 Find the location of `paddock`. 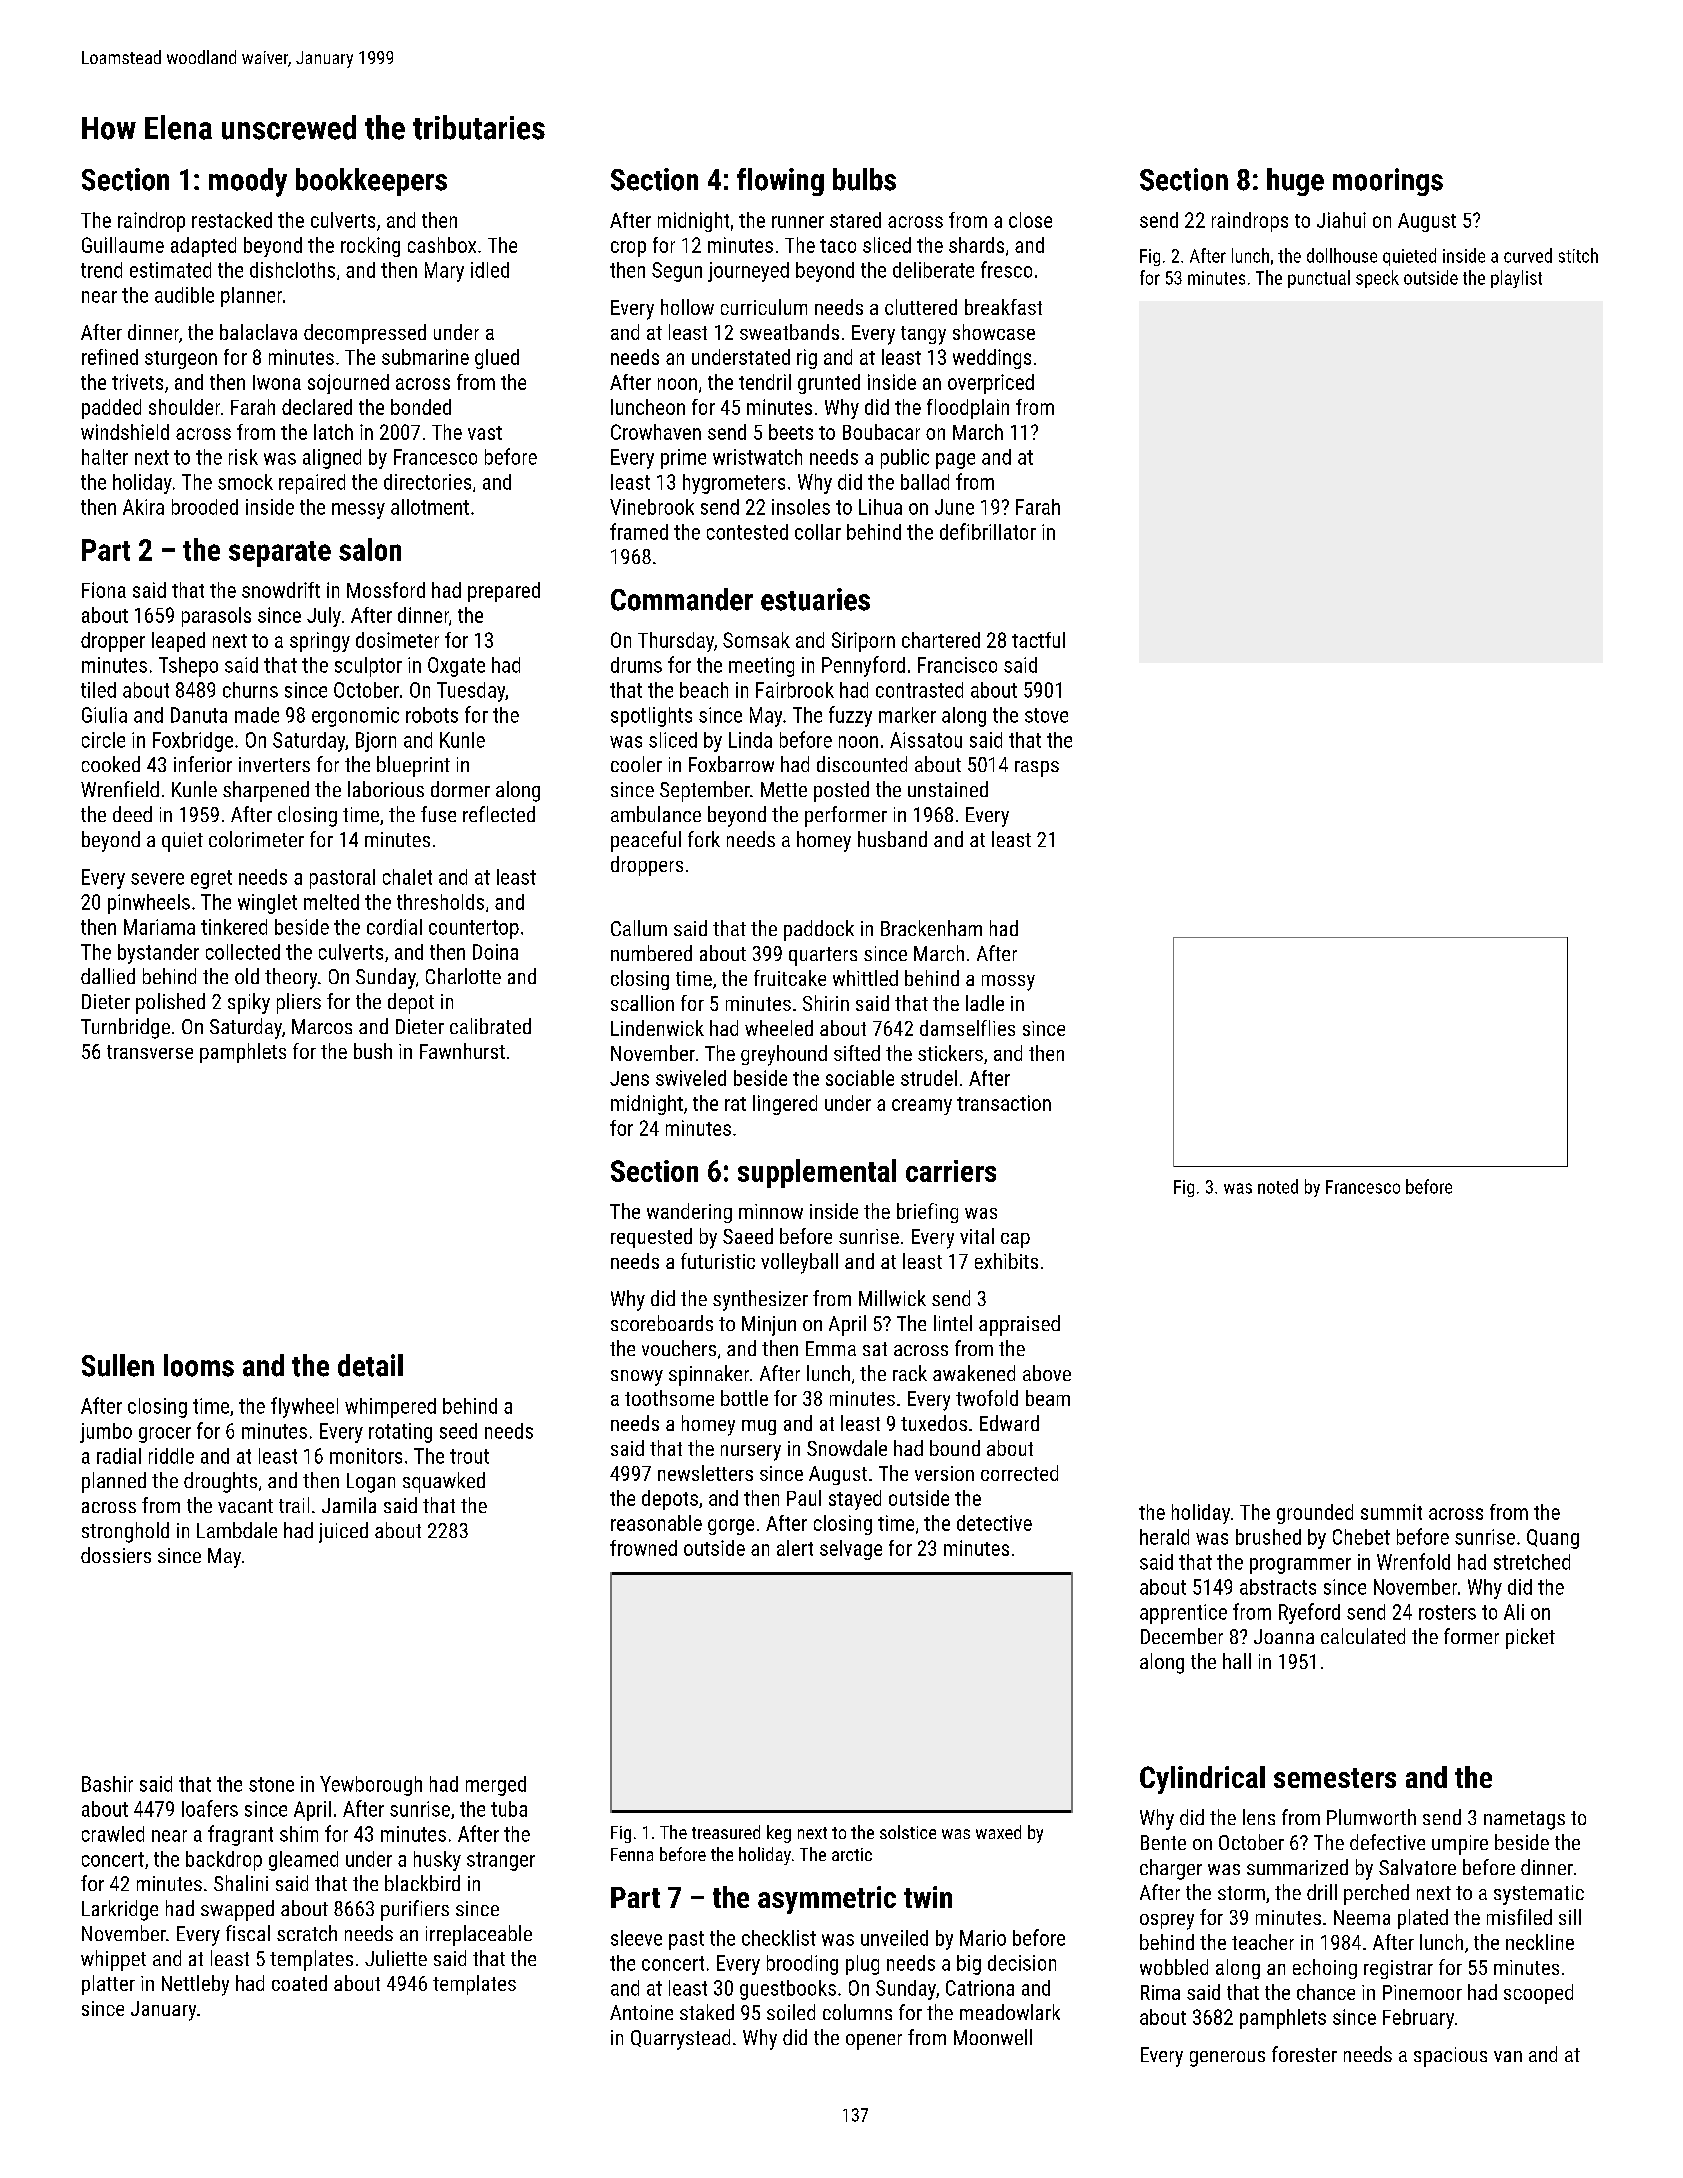

paddock is located at coordinates (819, 930).
